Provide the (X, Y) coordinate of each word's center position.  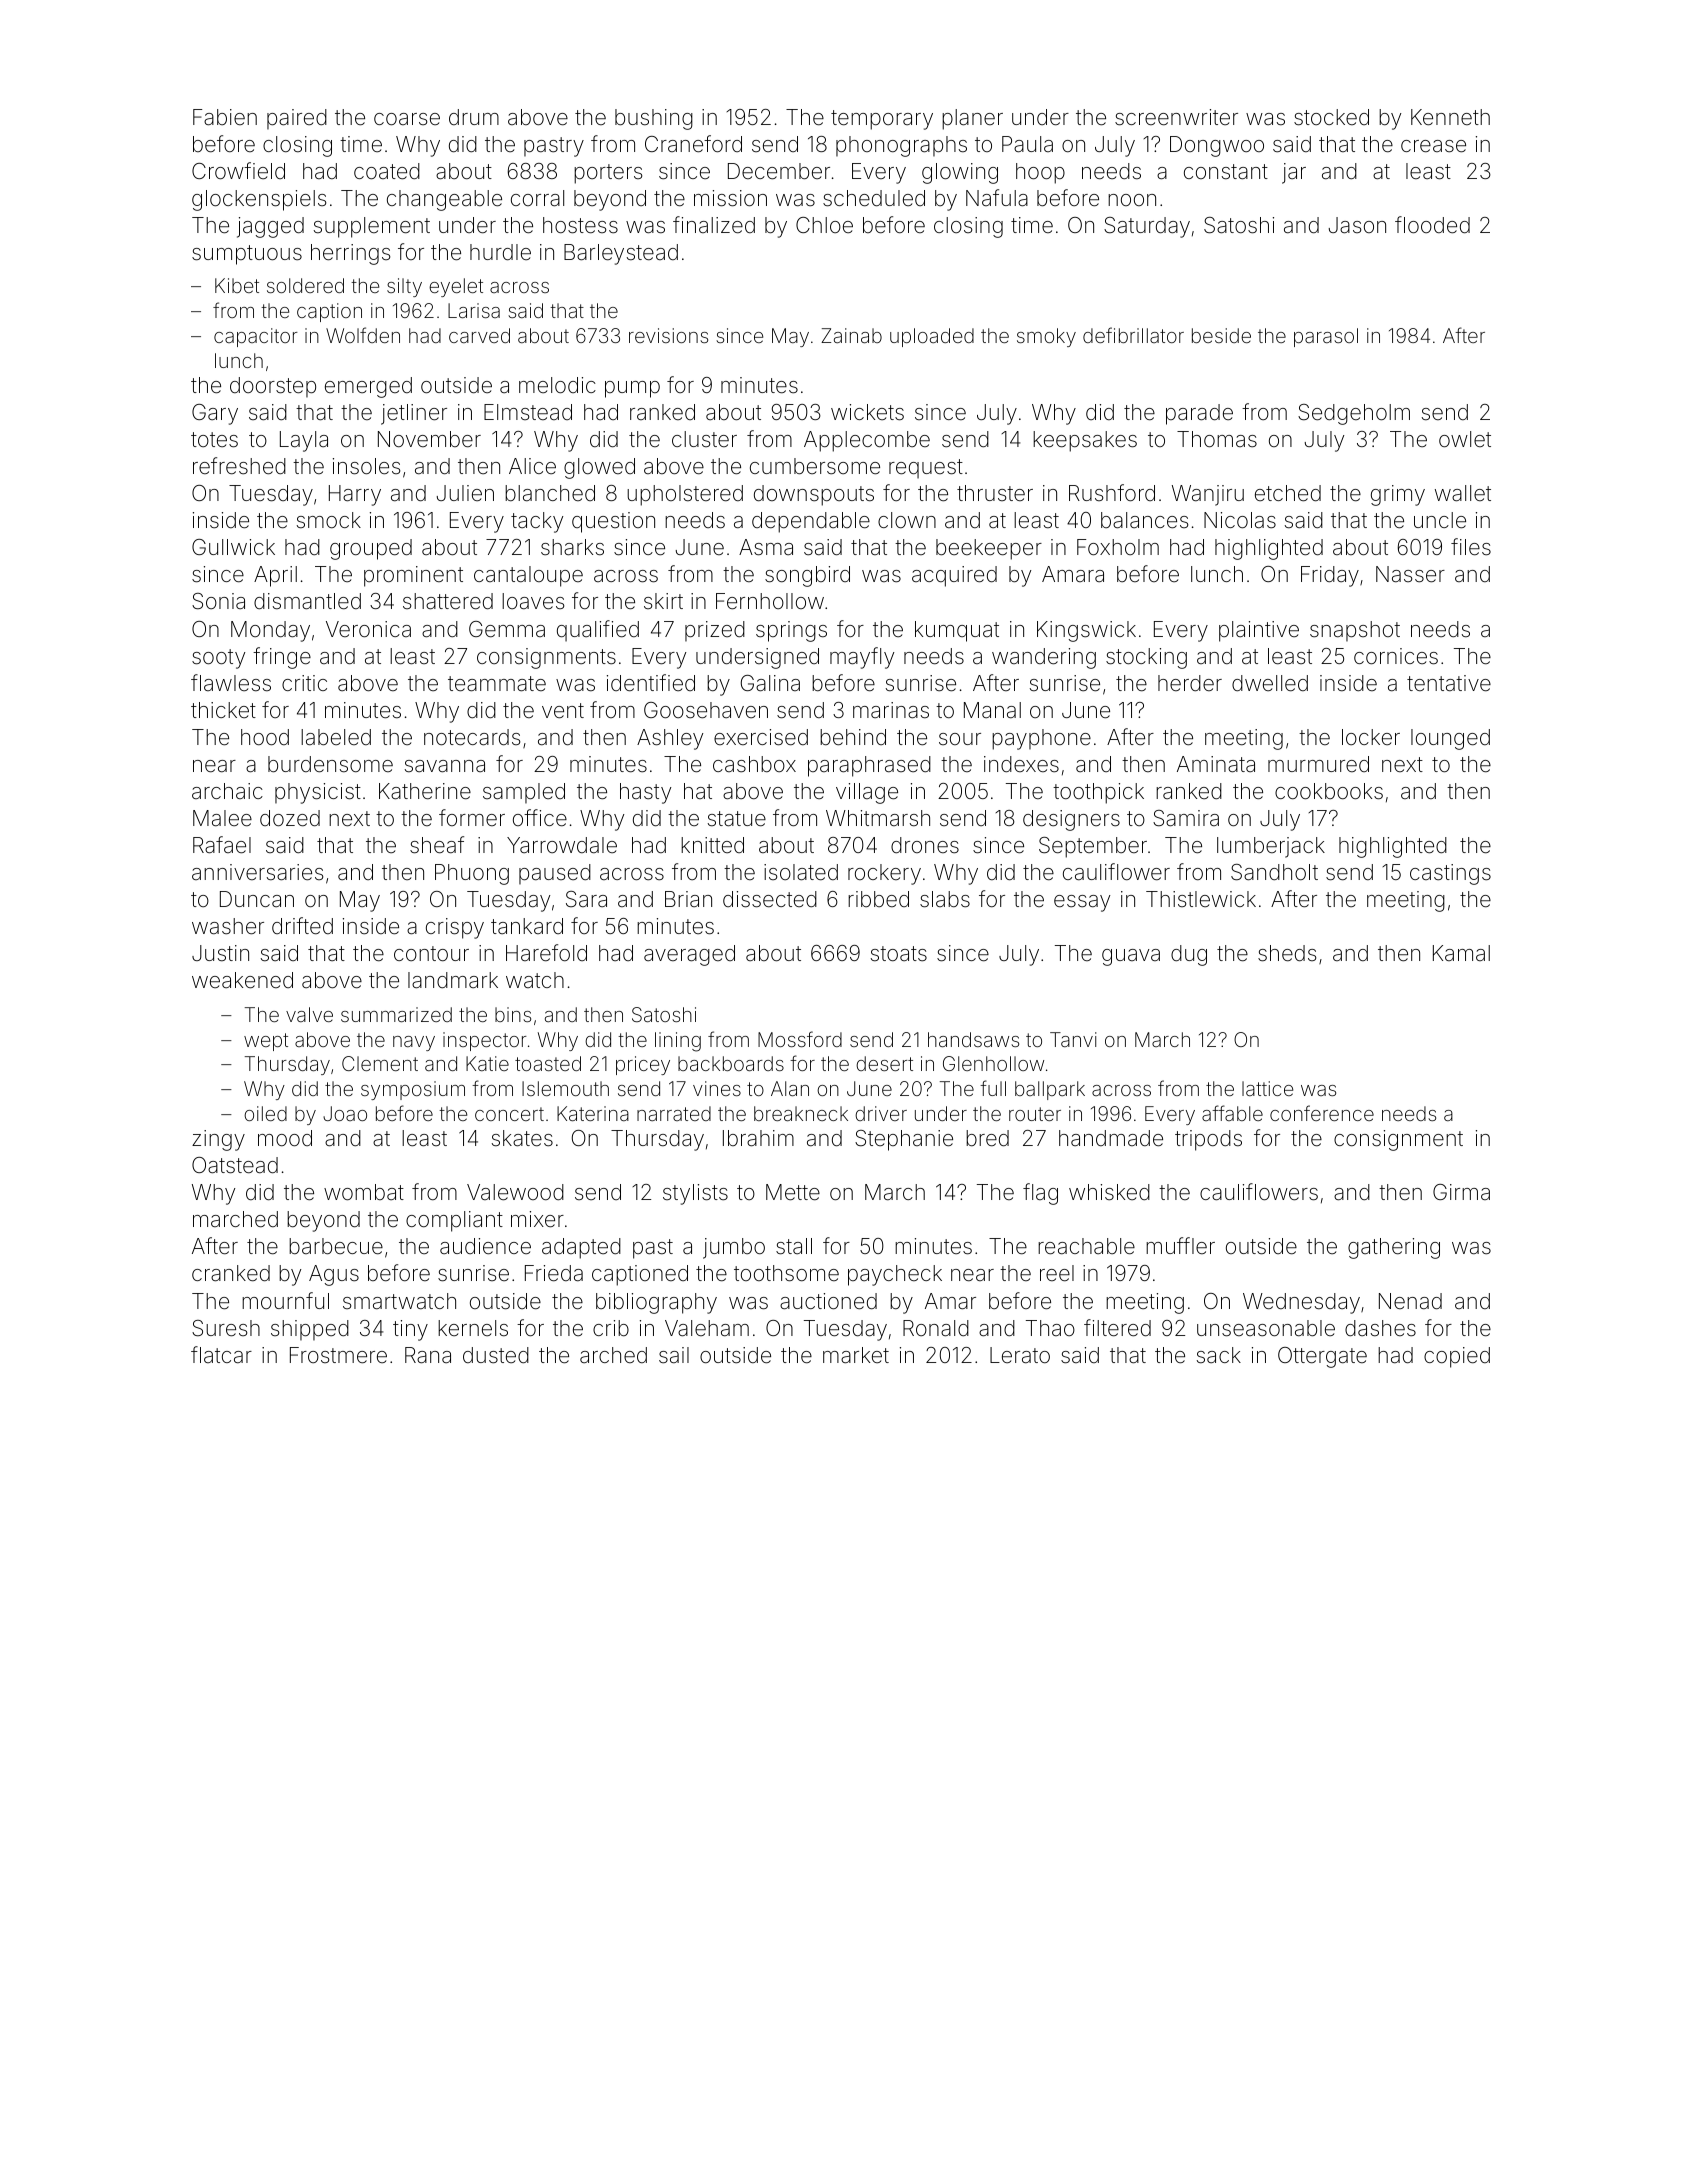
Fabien (225, 117)
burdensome (330, 764)
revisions (668, 335)
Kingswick (1086, 631)
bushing (654, 119)
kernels (473, 1328)
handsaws (973, 1039)
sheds (1287, 953)
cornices (1396, 656)
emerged (368, 387)
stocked (1331, 117)
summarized (396, 1014)
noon (1132, 200)
